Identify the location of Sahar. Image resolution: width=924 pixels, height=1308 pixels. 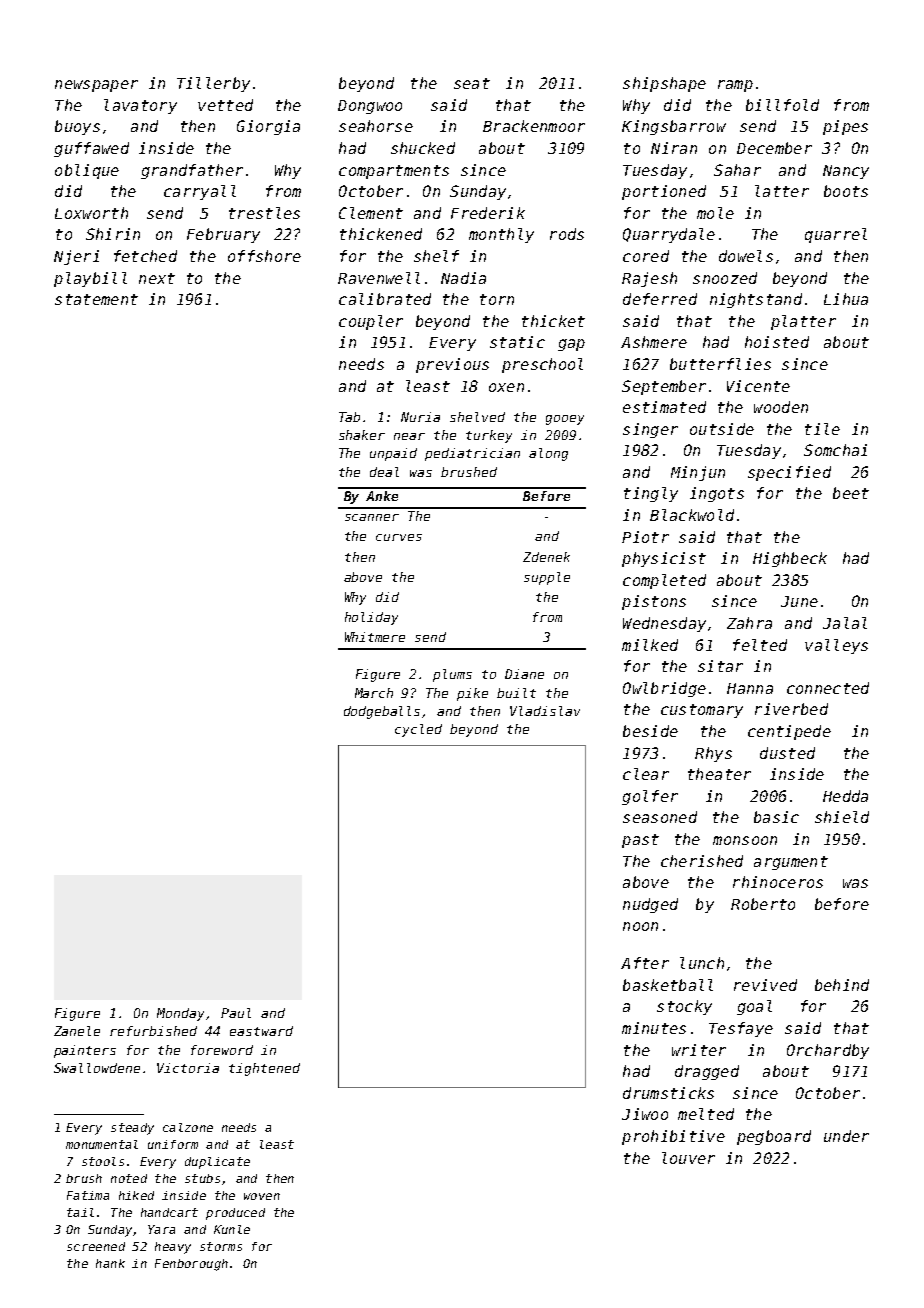
(737, 170).
